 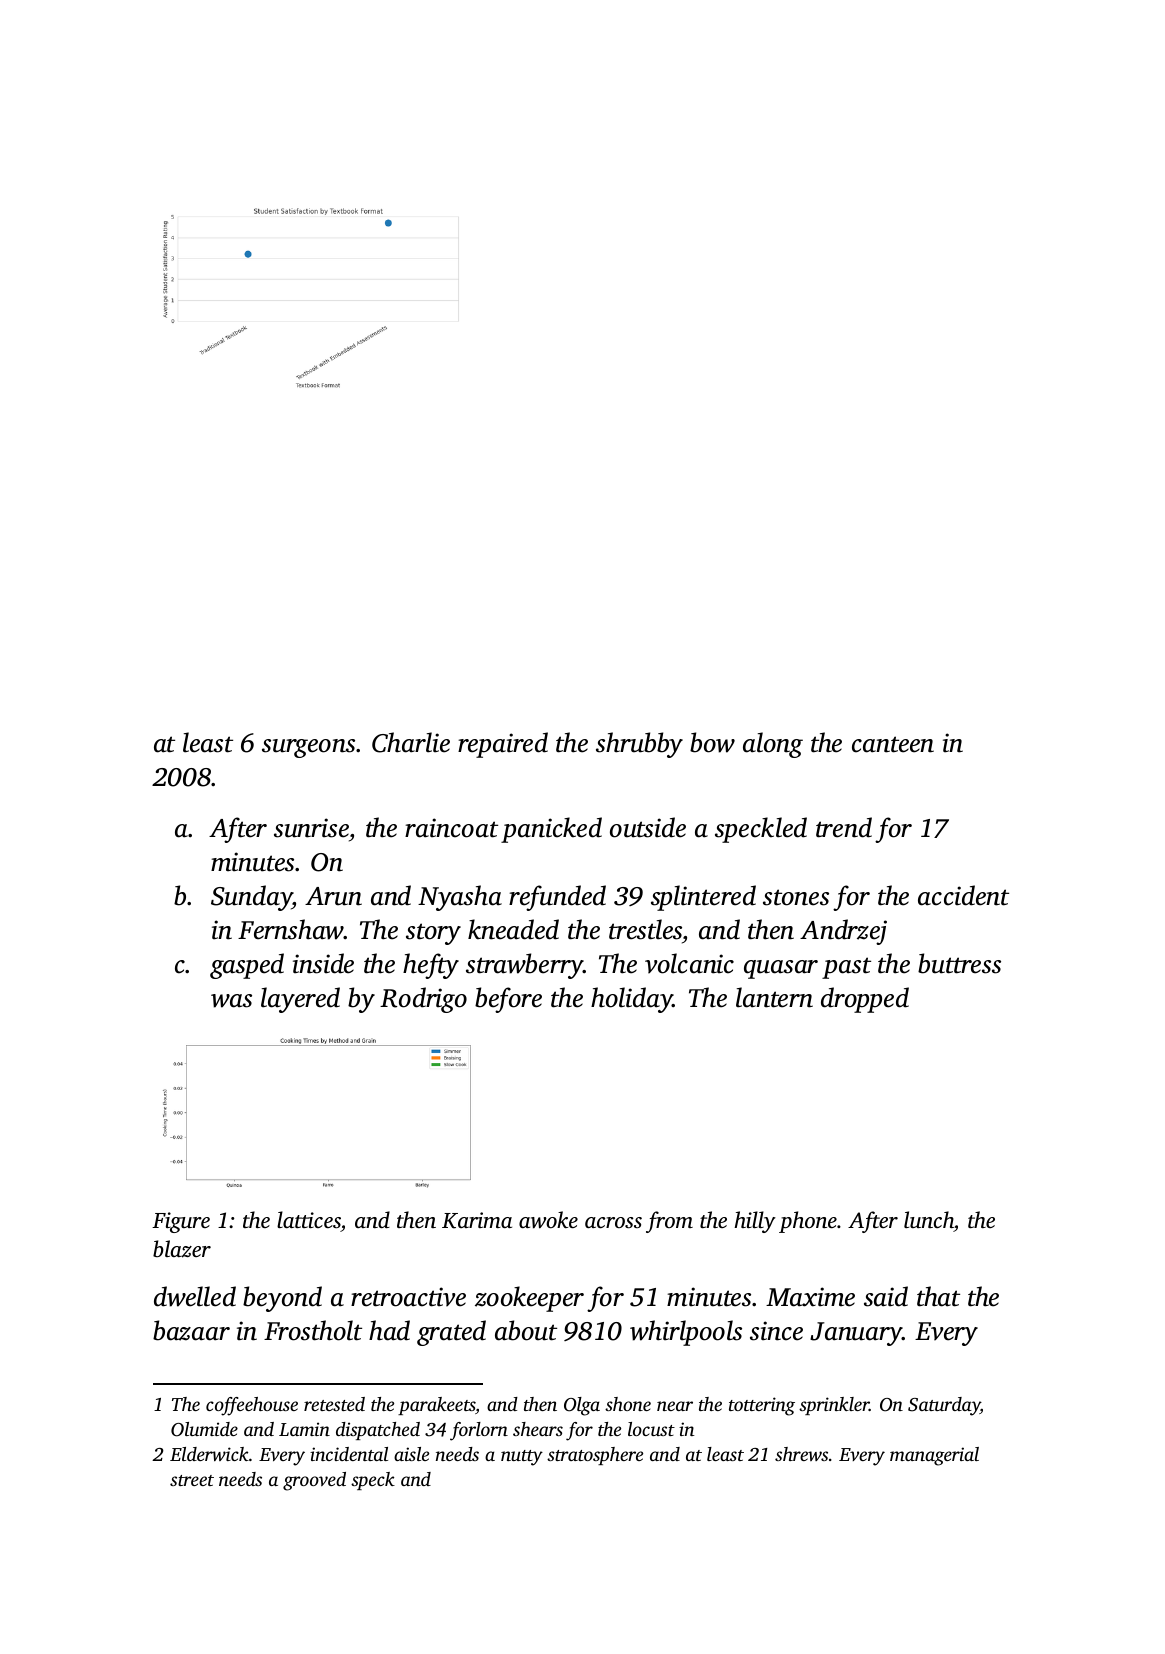 What do you see at coordinates (865, 1000) in the screenshot?
I see `dropped` at bounding box center [865, 1000].
